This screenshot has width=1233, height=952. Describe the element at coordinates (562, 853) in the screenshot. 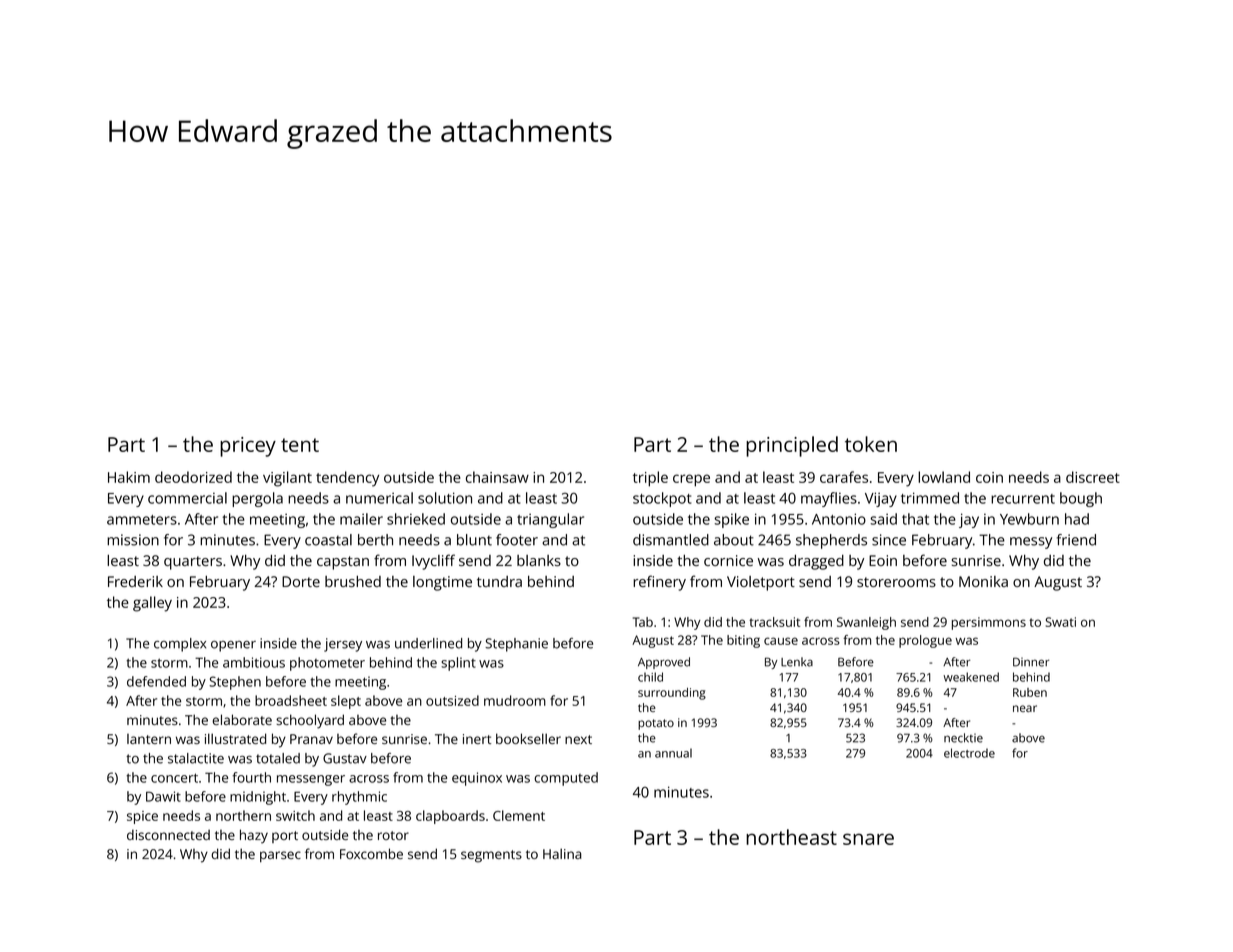

I see `Halina` at that location.
